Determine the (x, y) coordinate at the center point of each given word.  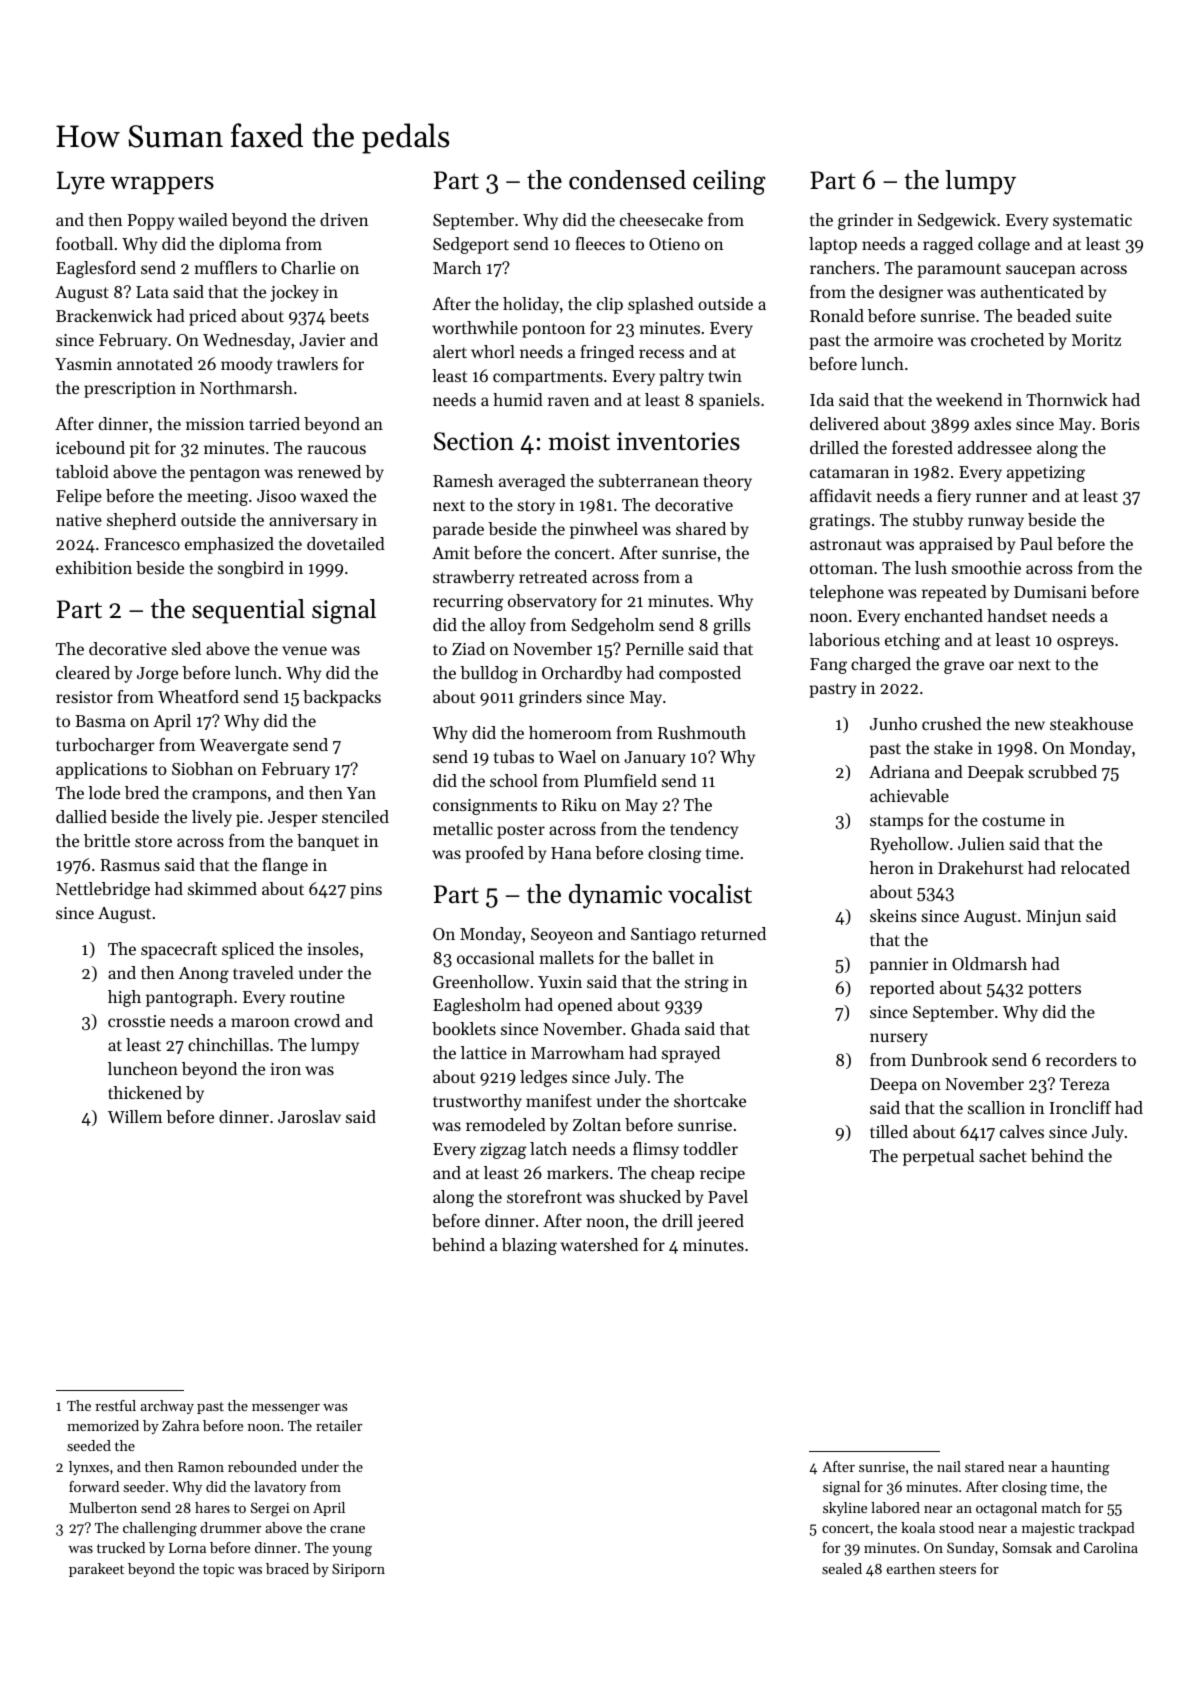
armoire (903, 340)
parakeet (96, 1570)
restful (115, 1405)
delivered (844, 423)
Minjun (1053, 918)
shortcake (710, 1100)
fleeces (600, 243)
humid (518, 399)
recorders (1081, 1059)
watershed (599, 1244)
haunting (1080, 1468)
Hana (571, 853)
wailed (203, 219)
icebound (90, 447)
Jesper (293, 819)
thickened (145, 1092)
